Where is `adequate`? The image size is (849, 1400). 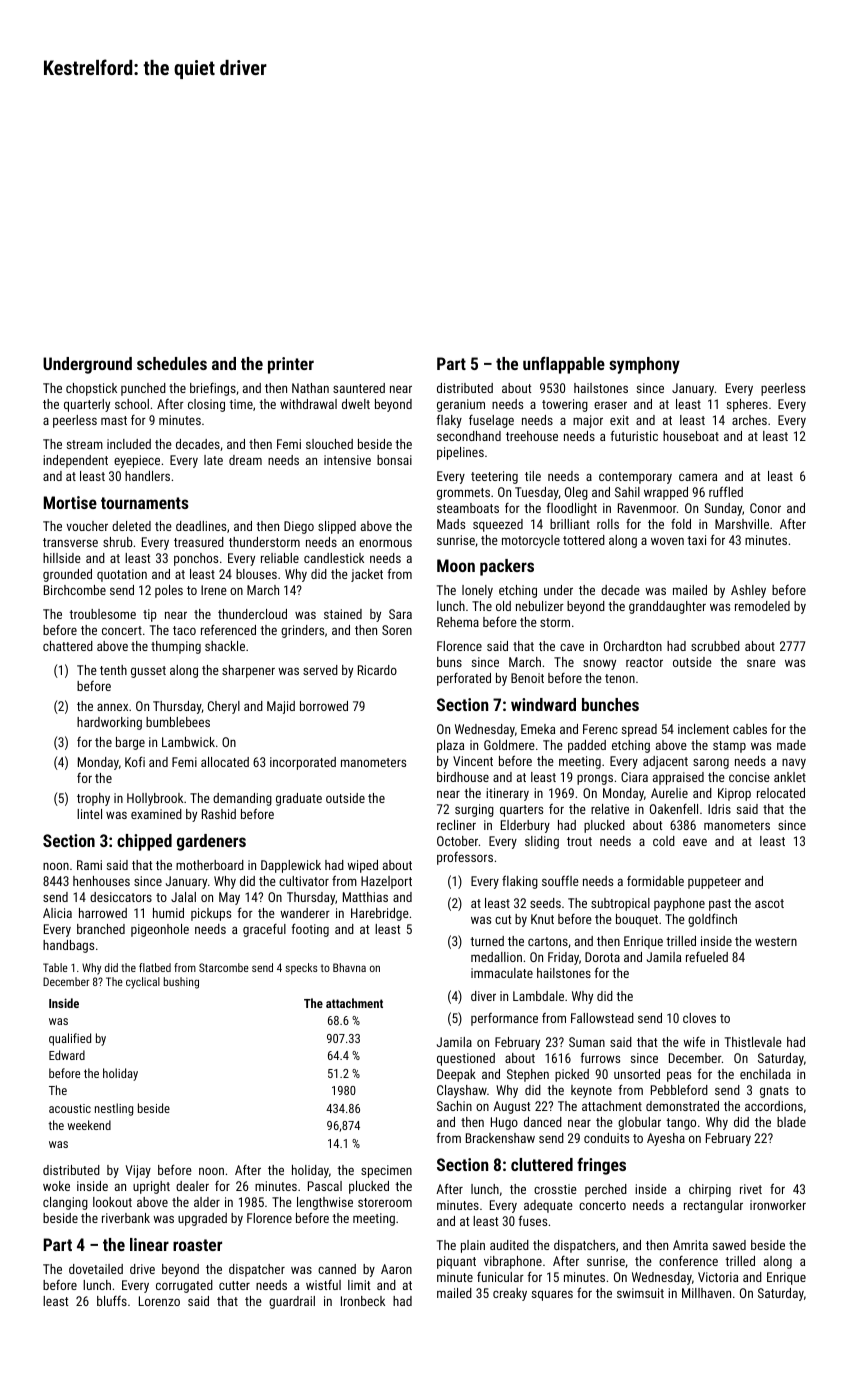 adequate is located at coordinates (548, 1206).
